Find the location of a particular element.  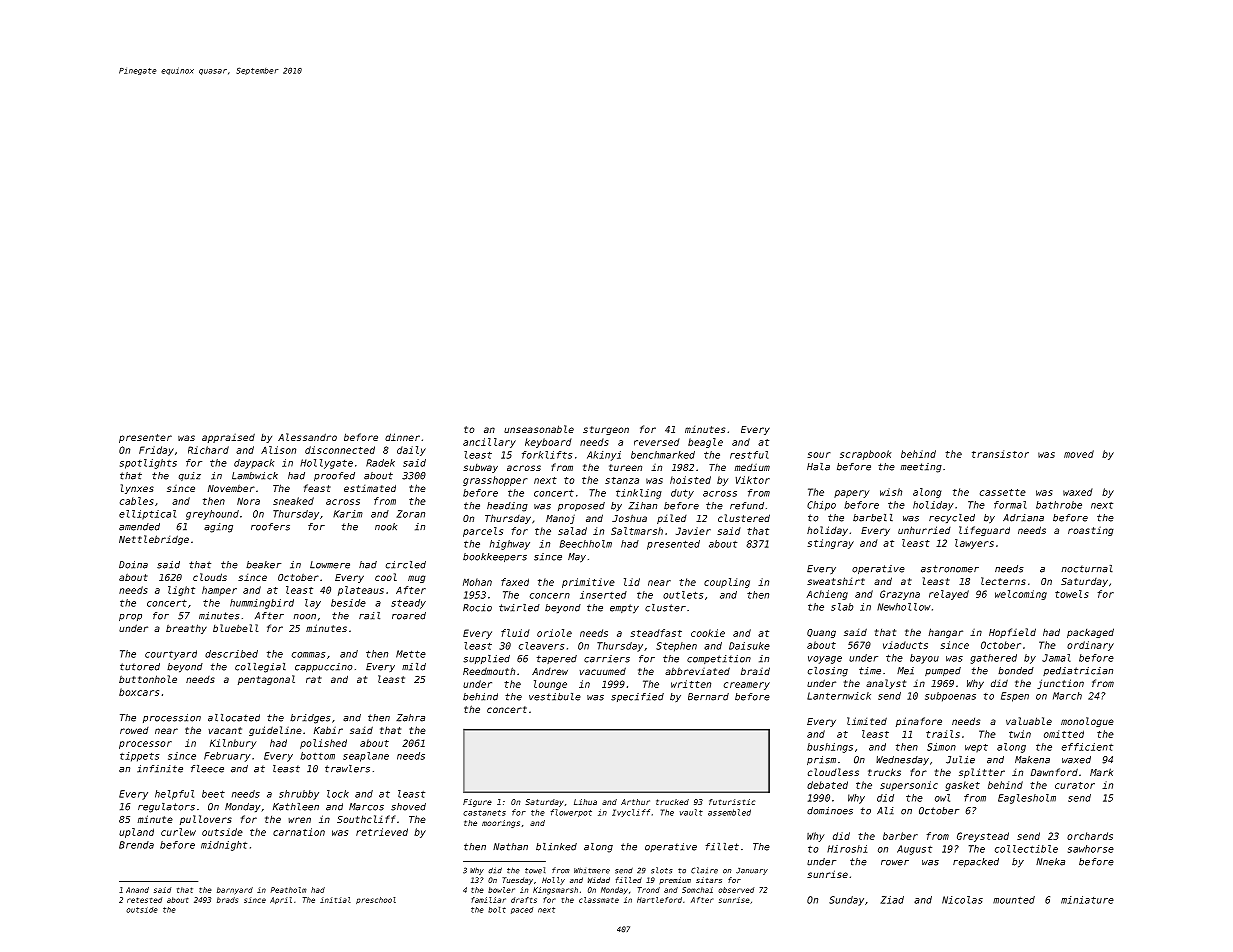

miniature is located at coordinates (1087, 900).
